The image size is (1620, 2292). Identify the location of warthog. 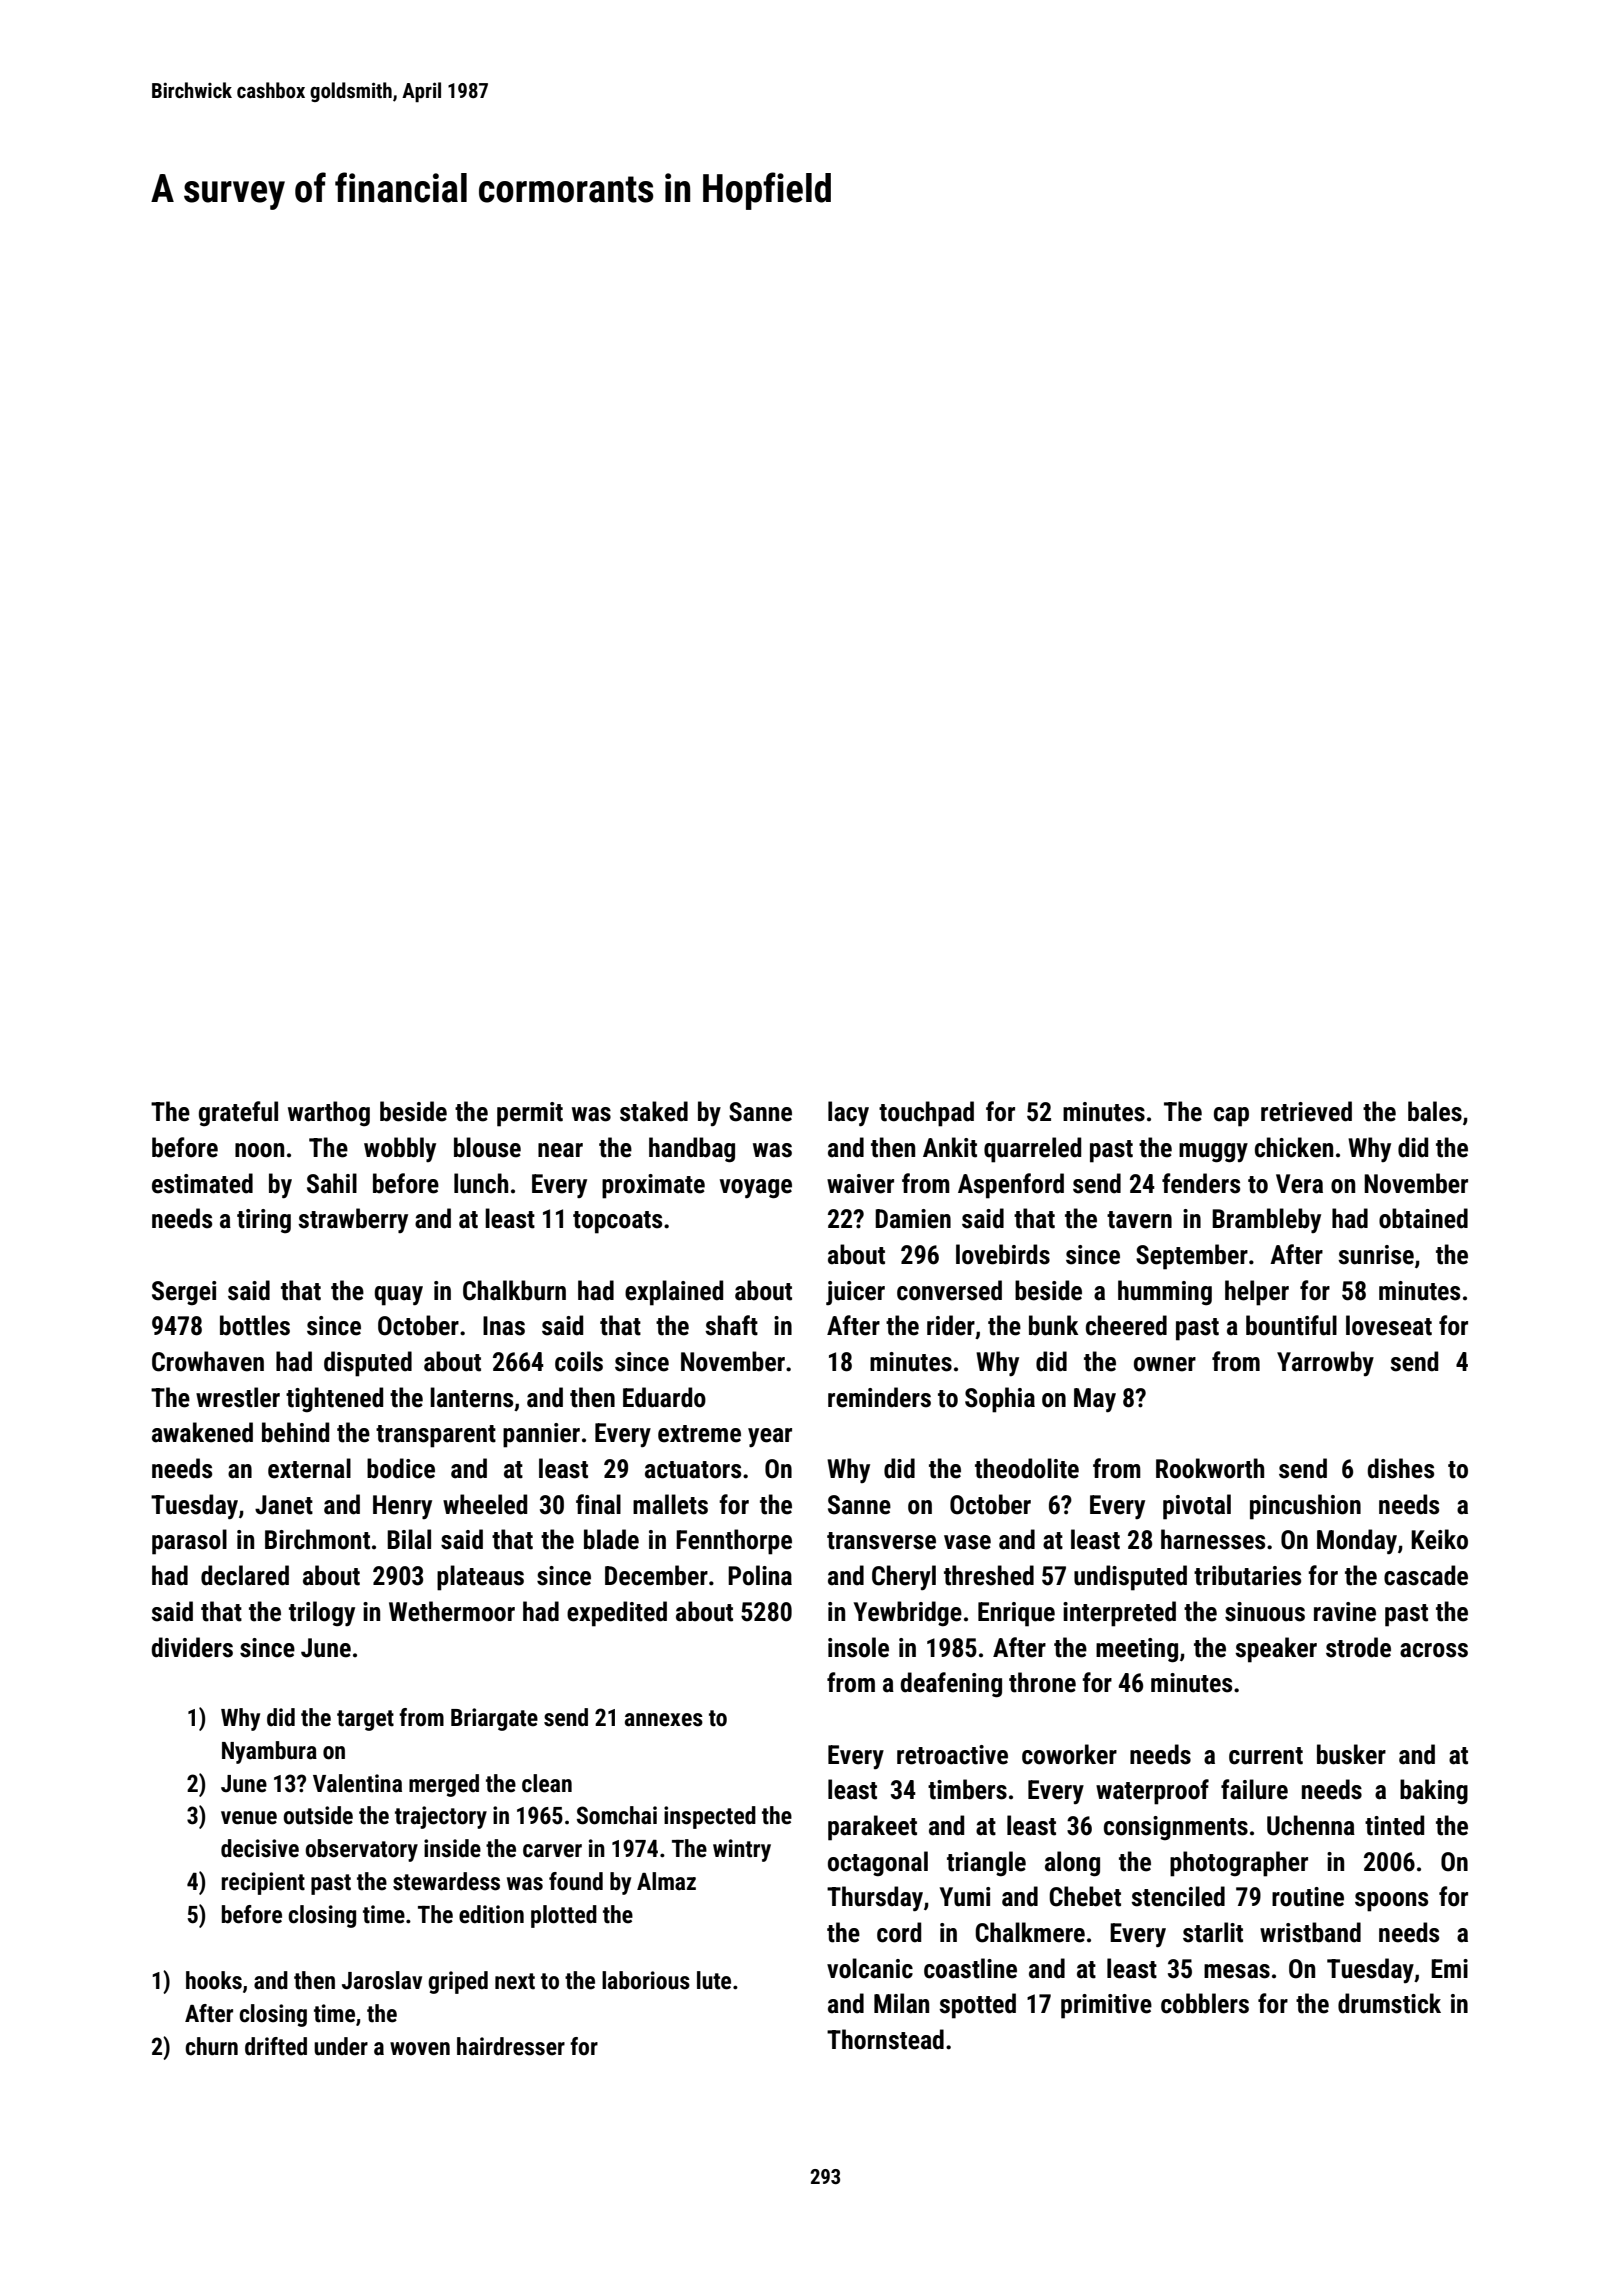
(329, 1114).
